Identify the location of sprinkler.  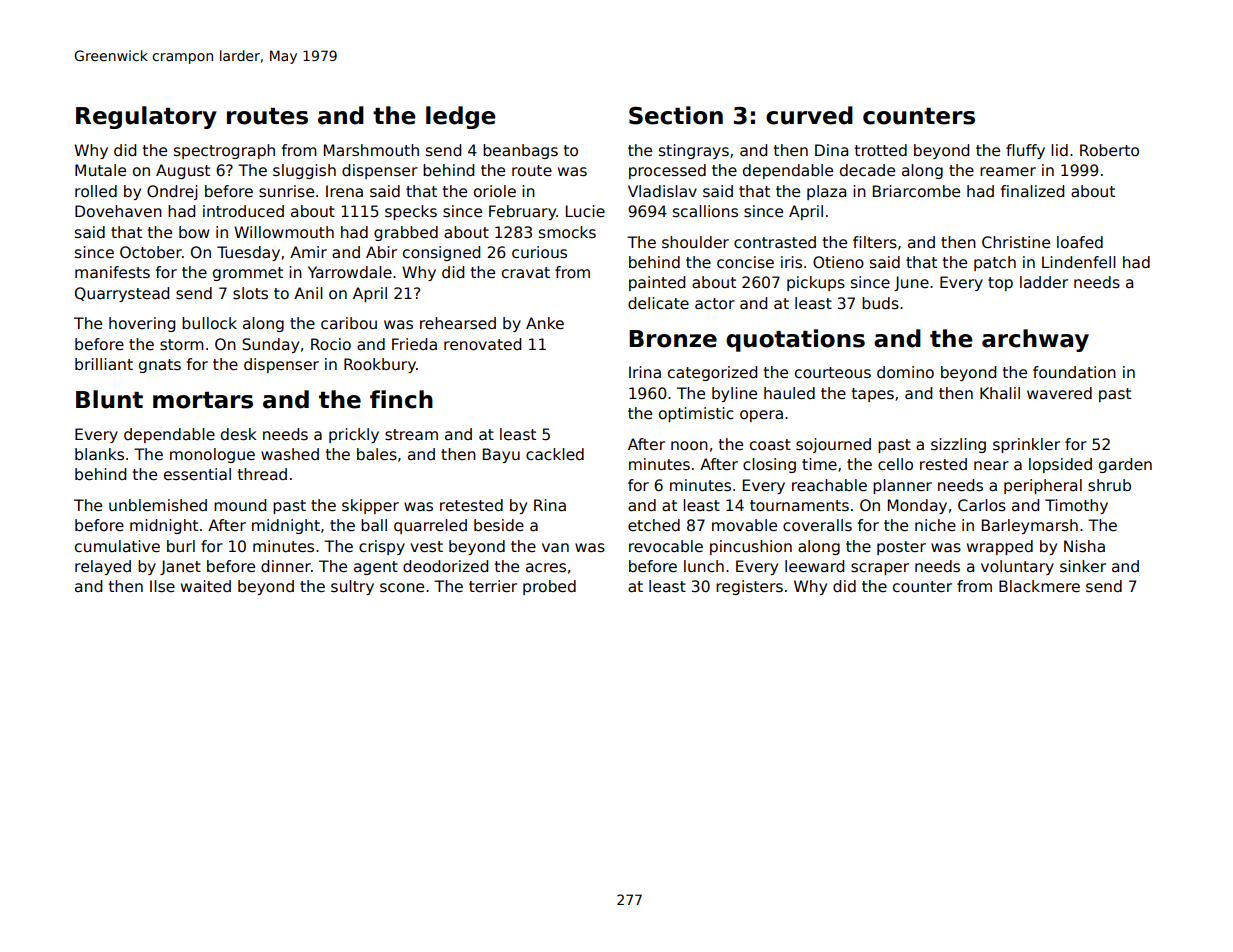
(1026, 445).
